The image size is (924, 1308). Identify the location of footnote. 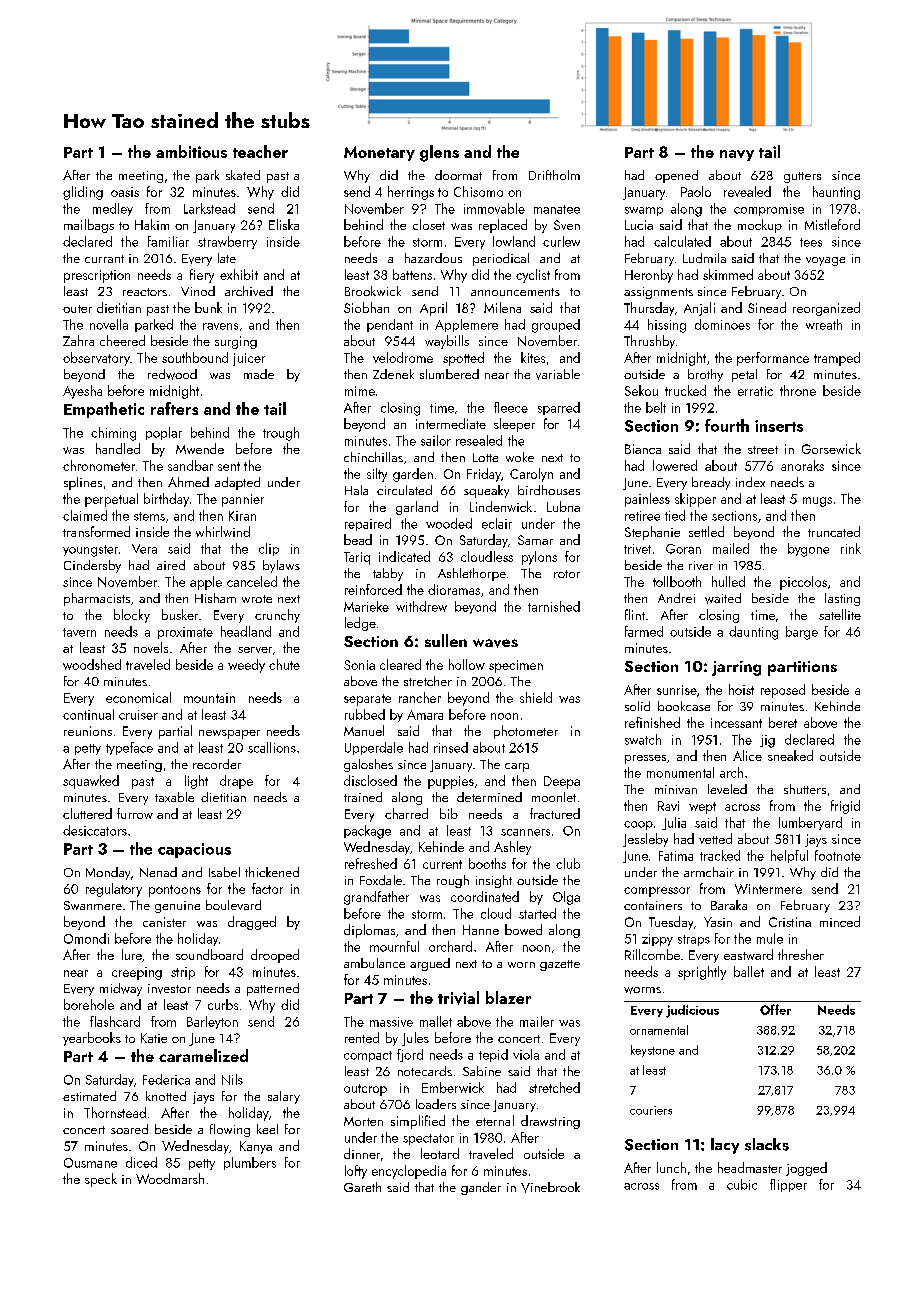
(838, 855).
